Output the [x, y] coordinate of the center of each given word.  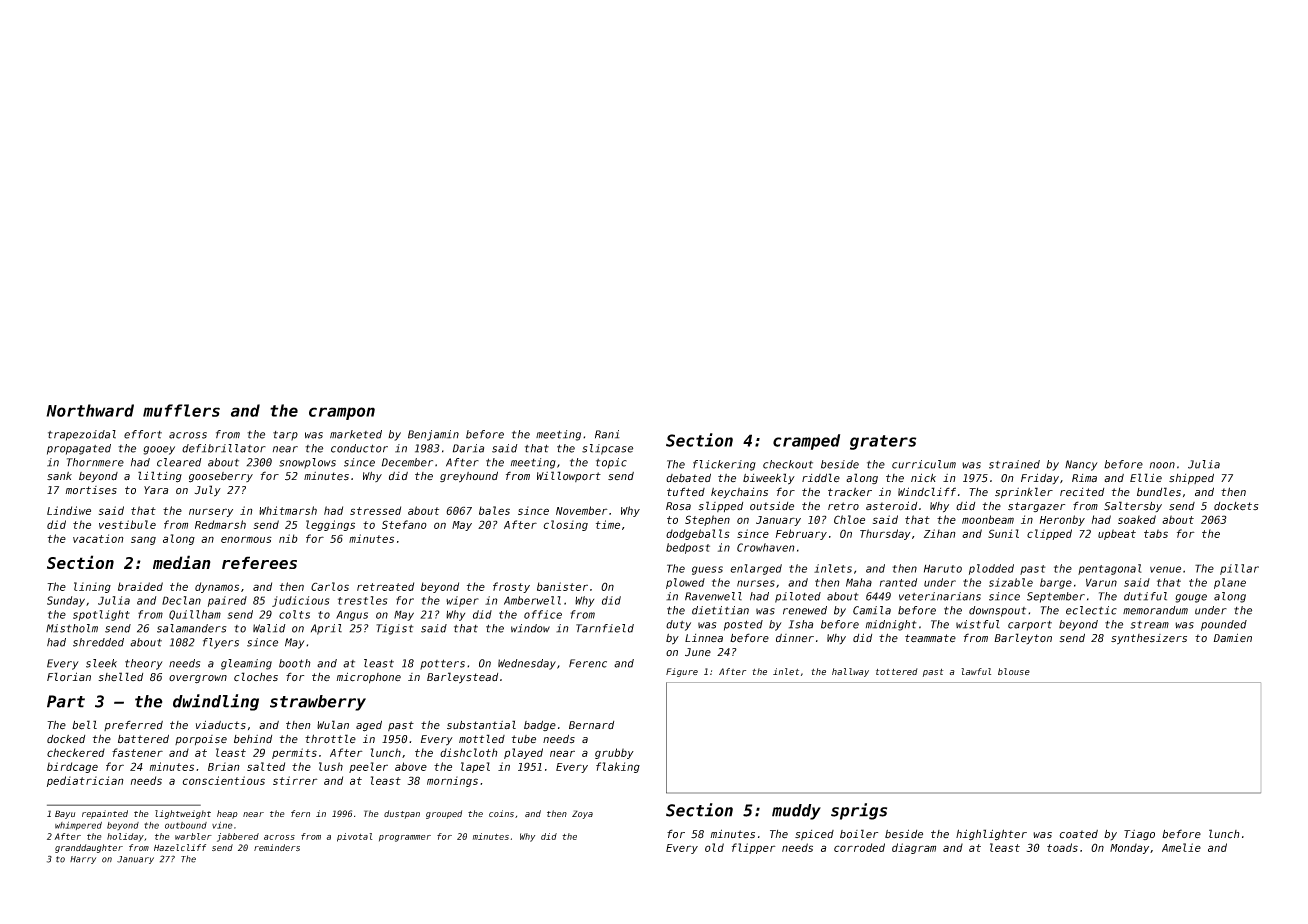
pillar [1239, 569]
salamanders [191, 628]
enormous [246, 539]
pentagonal [1110, 569]
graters [883, 442]
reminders [277, 847]
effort [143, 434]
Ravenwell [713, 596]
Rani [607, 434]
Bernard [591, 725]
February [801, 534]
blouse [1014, 671]
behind [253, 739]
